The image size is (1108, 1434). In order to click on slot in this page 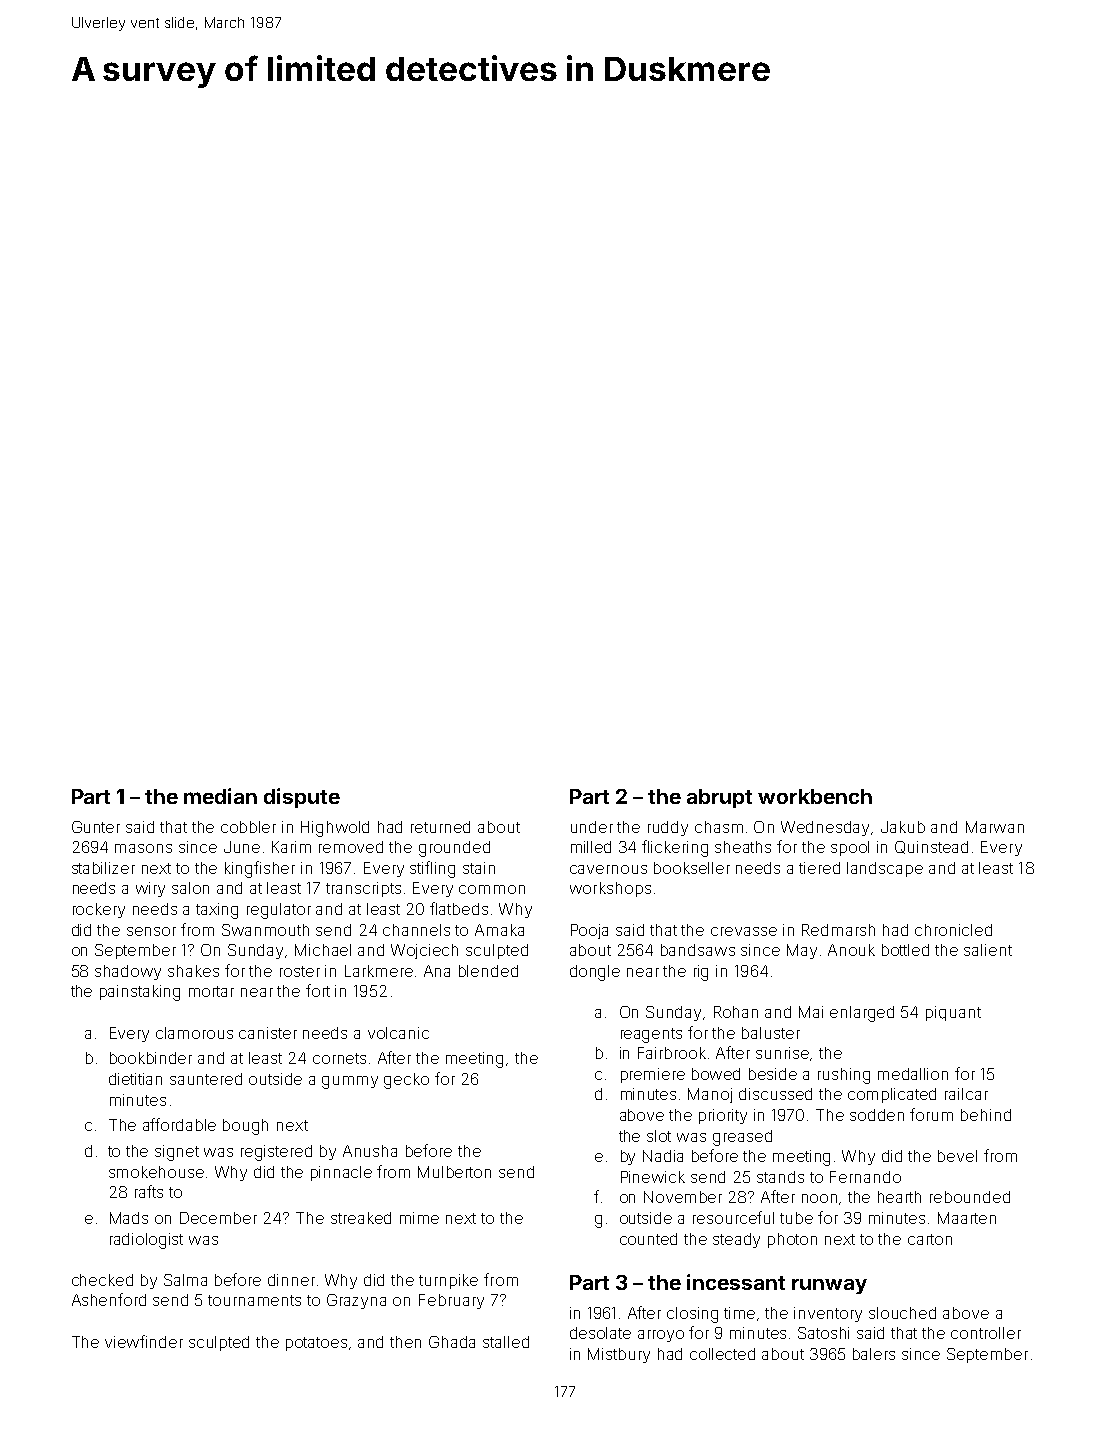, I will do `click(659, 1136)`.
